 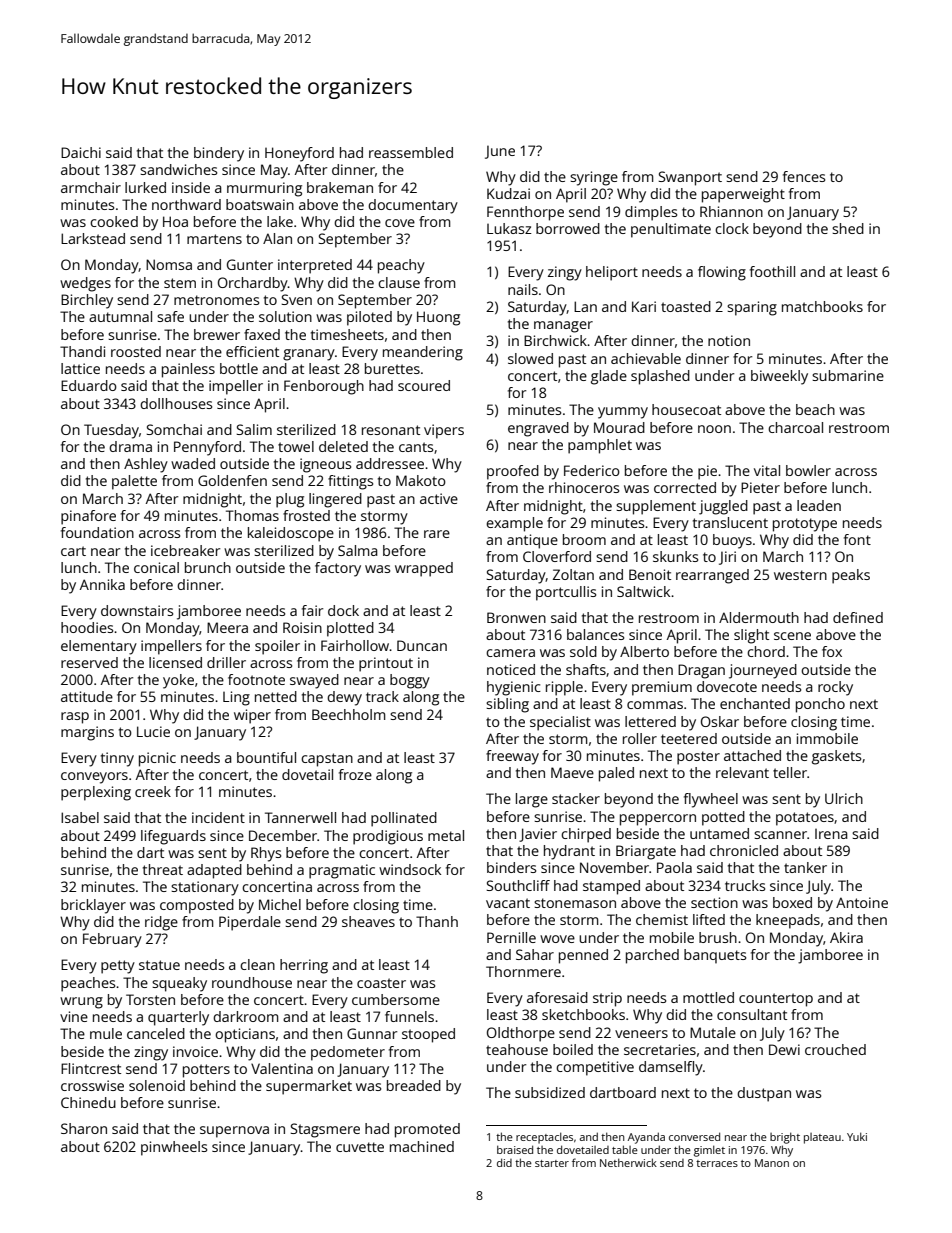 What do you see at coordinates (685, 487) in the screenshot?
I see `corrected` at bounding box center [685, 487].
